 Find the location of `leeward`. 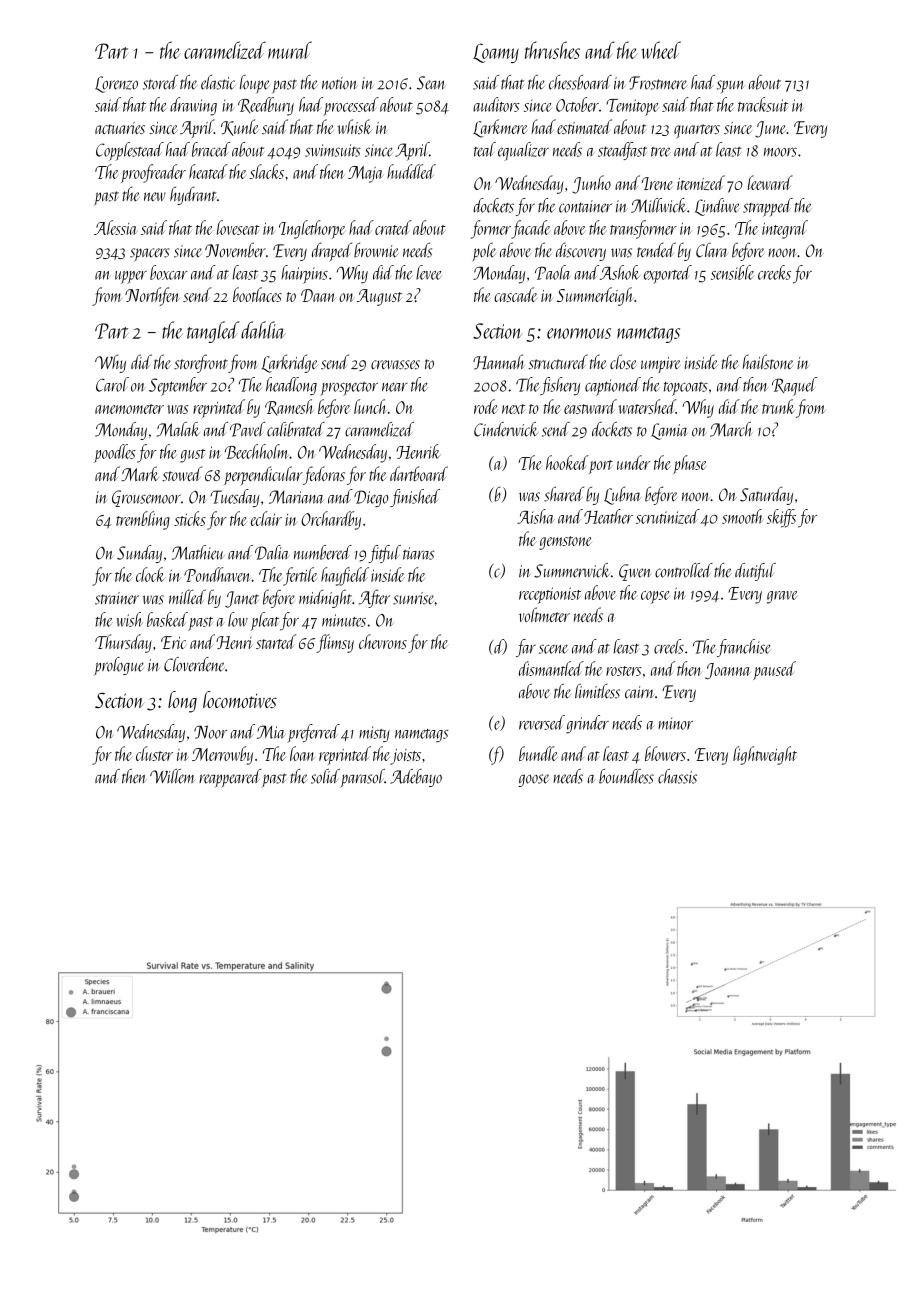

leeward is located at coordinates (770, 182).
